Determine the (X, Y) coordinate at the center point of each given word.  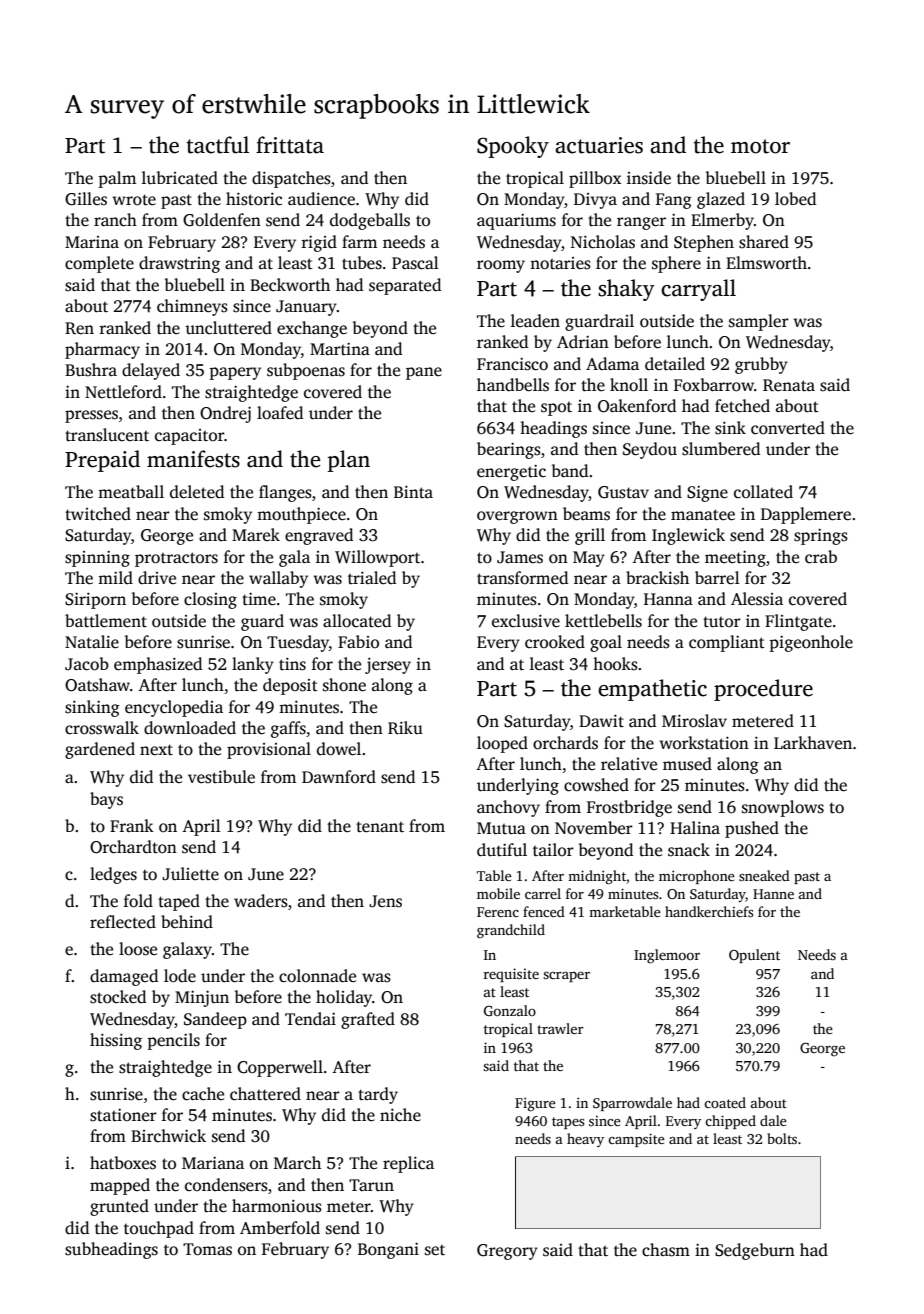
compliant (727, 643)
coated (725, 1102)
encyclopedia (174, 708)
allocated (357, 621)
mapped (120, 1186)
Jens (385, 901)
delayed (151, 371)
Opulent (754, 956)
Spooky (513, 147)
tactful (217, 145)
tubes (362, 263)
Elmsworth (766, 263)
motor (760, 146)
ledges (113, 875)
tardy (378, 1095)
